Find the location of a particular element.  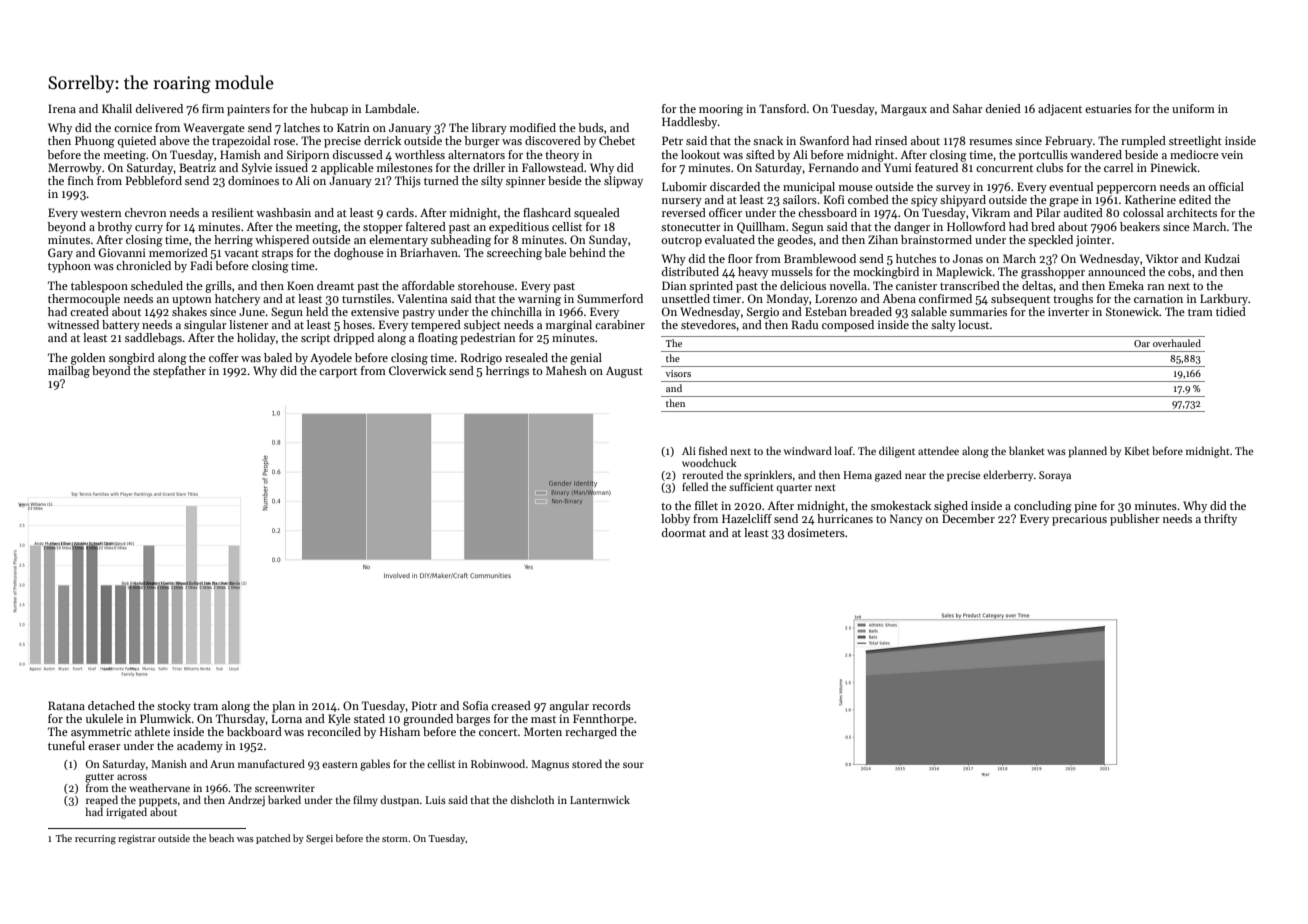

stepfather is located at coordinates (179, 372).
